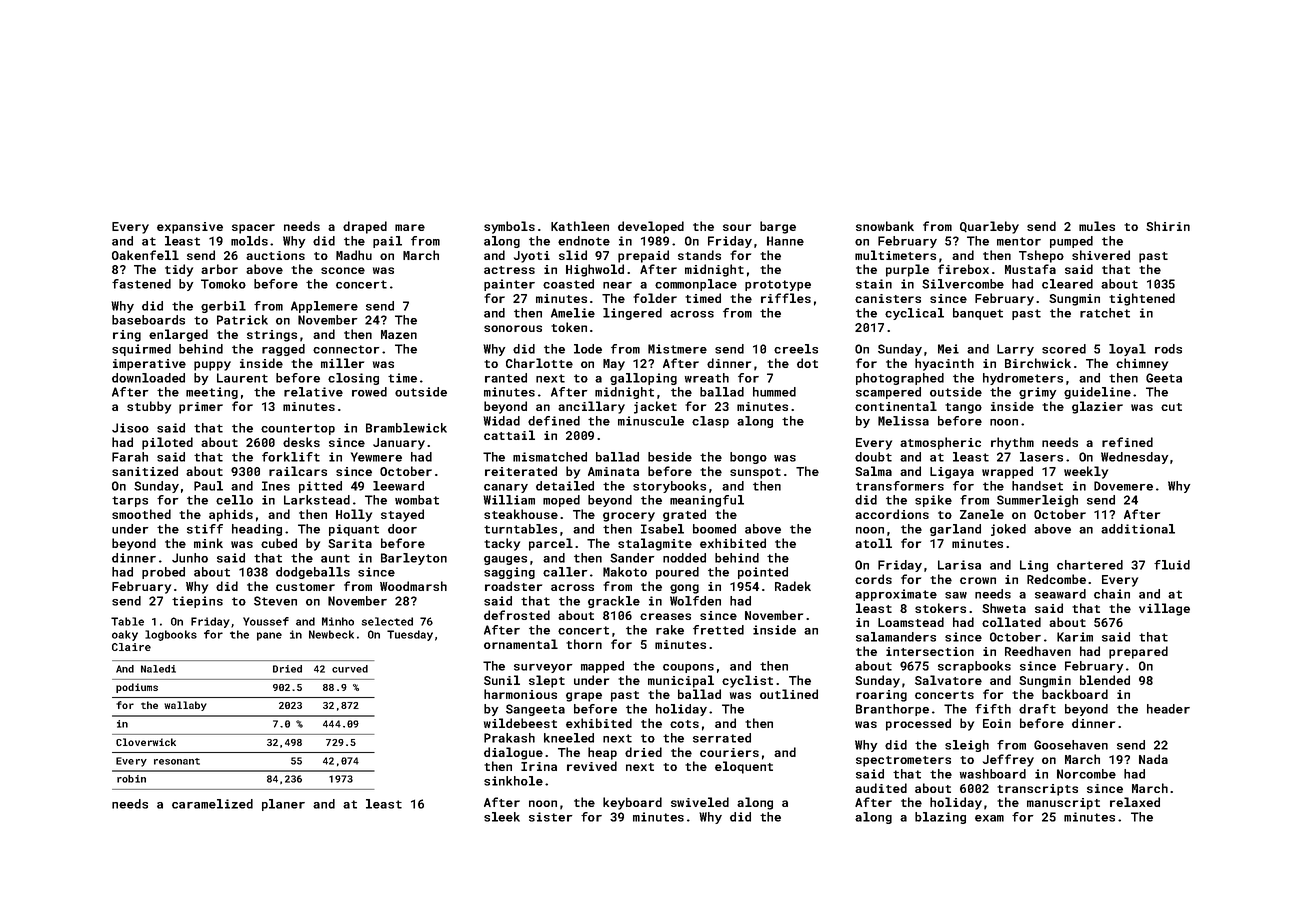 This page has height=924, width=1308. Describe the element at coordinates (413, 586) in the page. I see `Woodmarsh` at that location.
